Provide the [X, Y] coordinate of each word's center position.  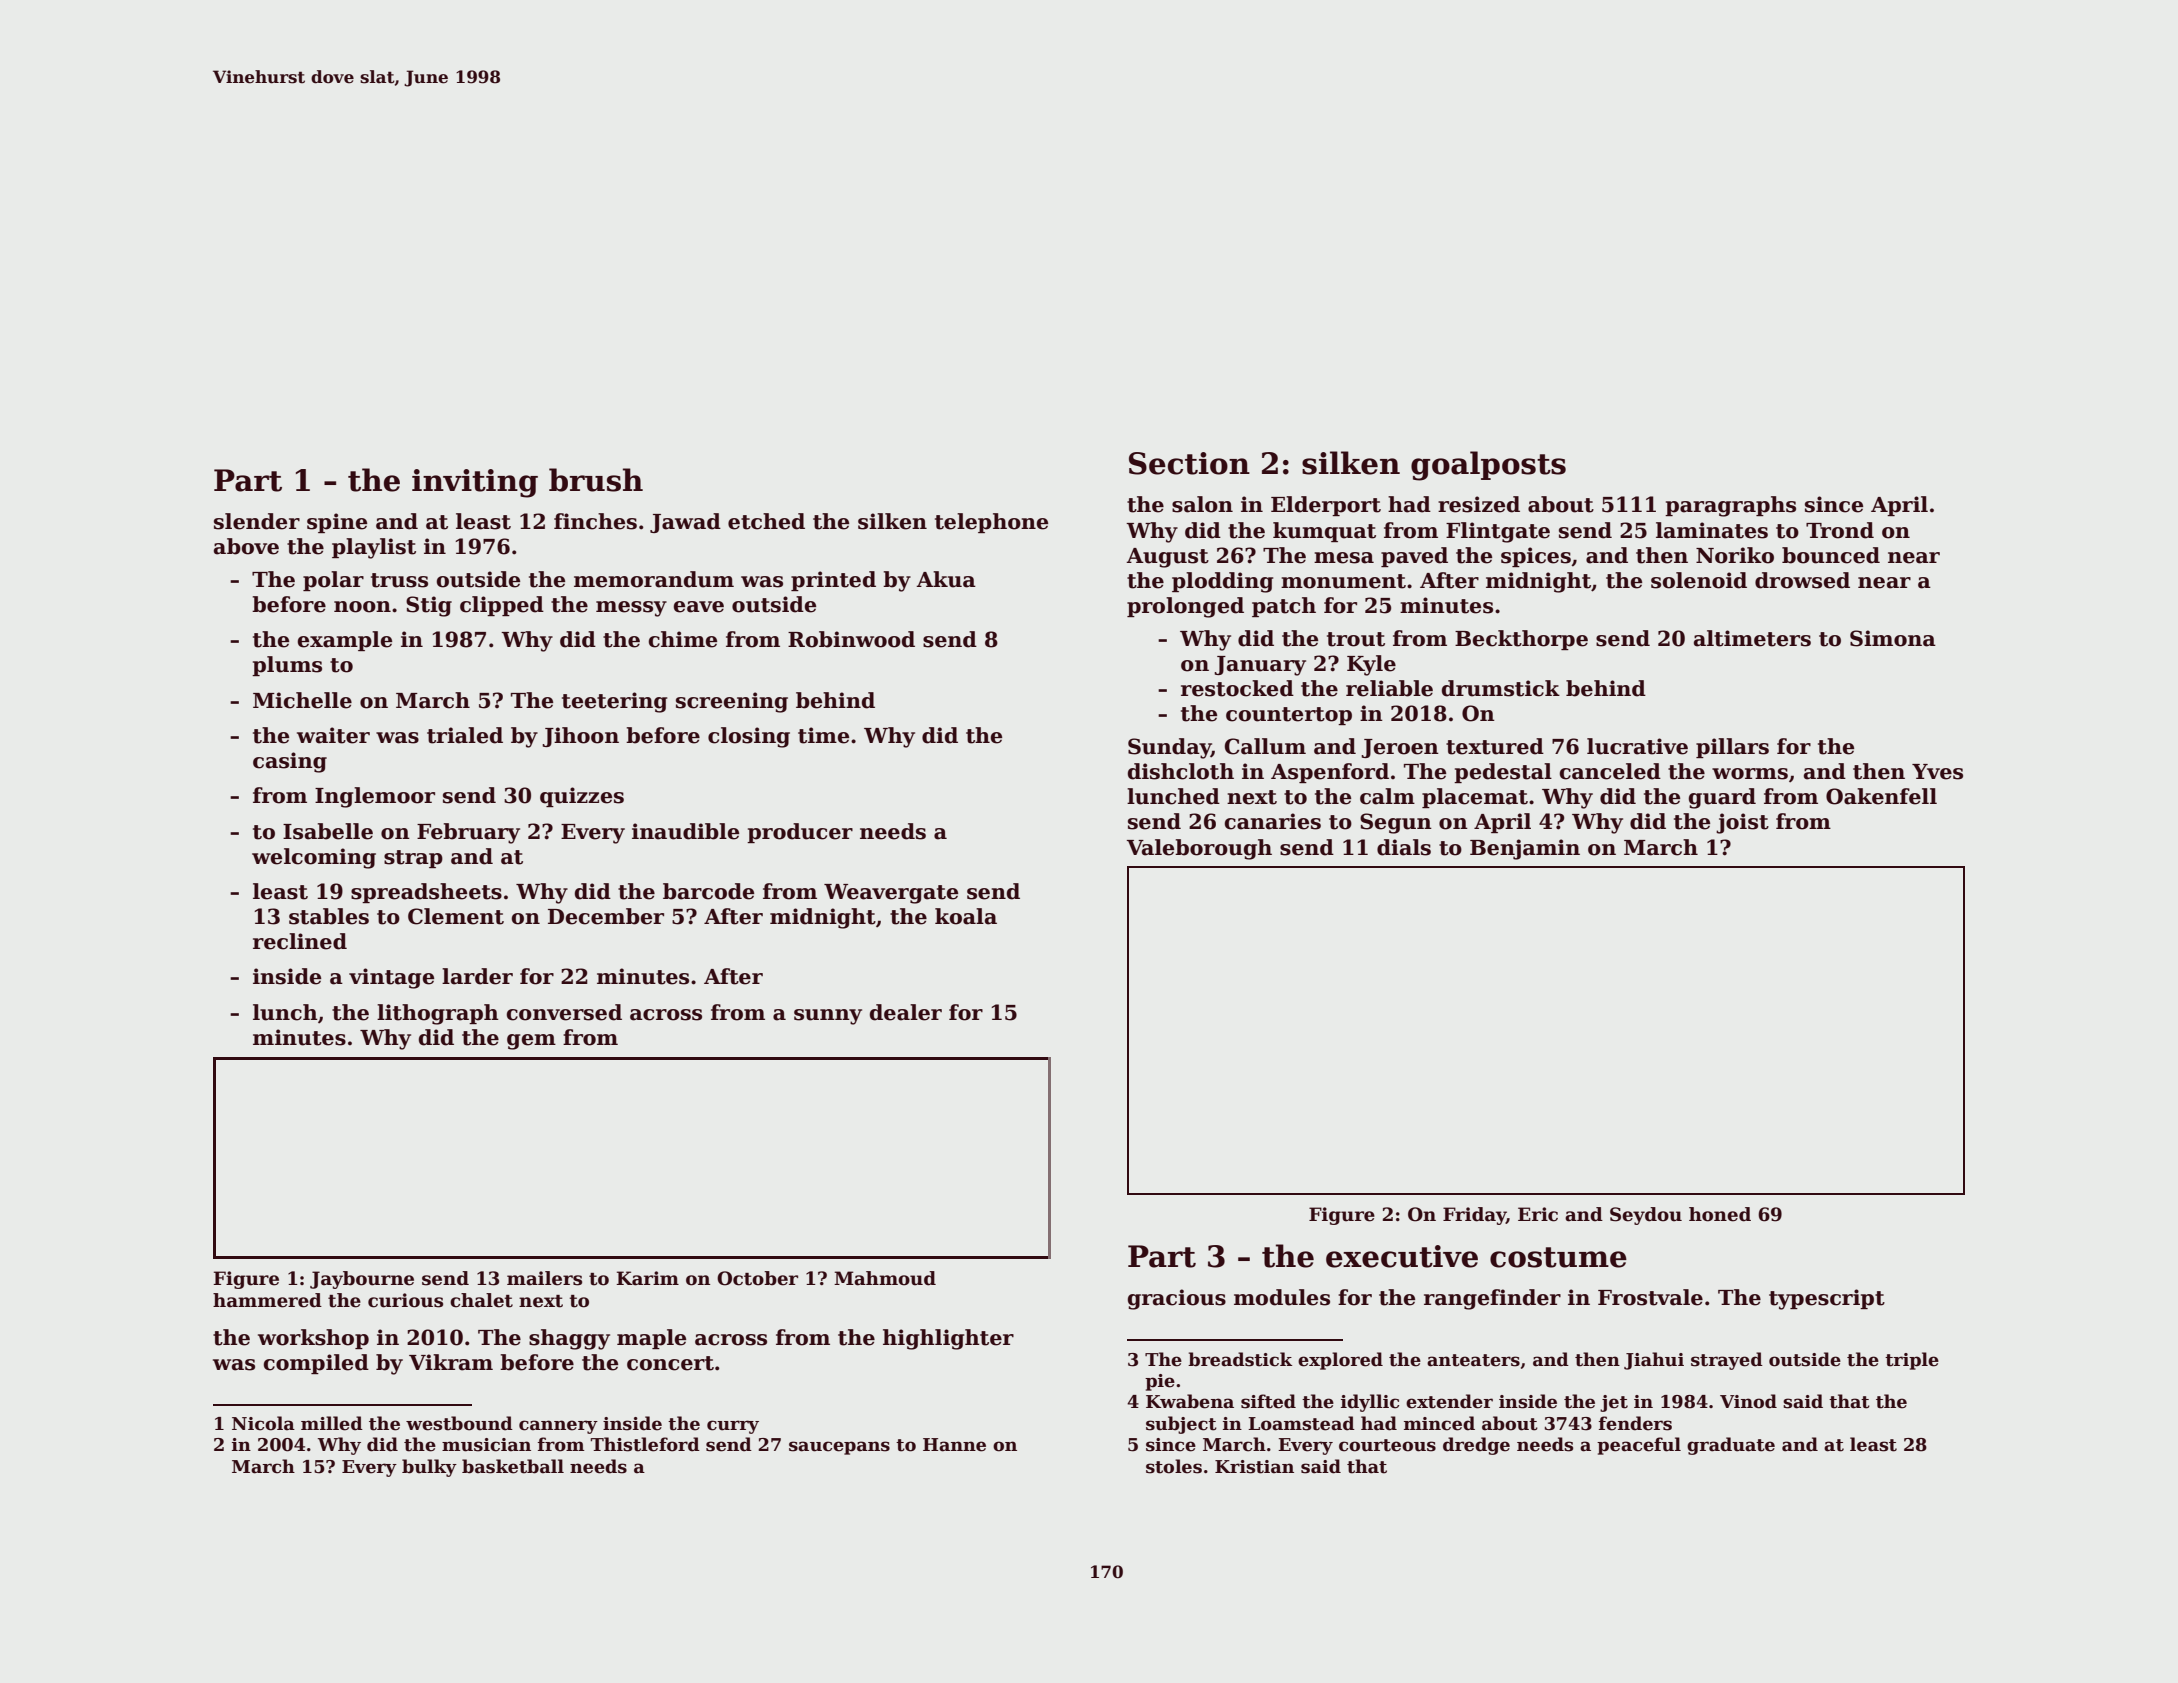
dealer [906, 1012]
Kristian [1254, 1467]
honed [1720, 1214]
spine [337, 523]
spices [1536, 557]
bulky [429, 1468]
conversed [564, 1012]
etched [766, 521]
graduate [1731, 1446]
